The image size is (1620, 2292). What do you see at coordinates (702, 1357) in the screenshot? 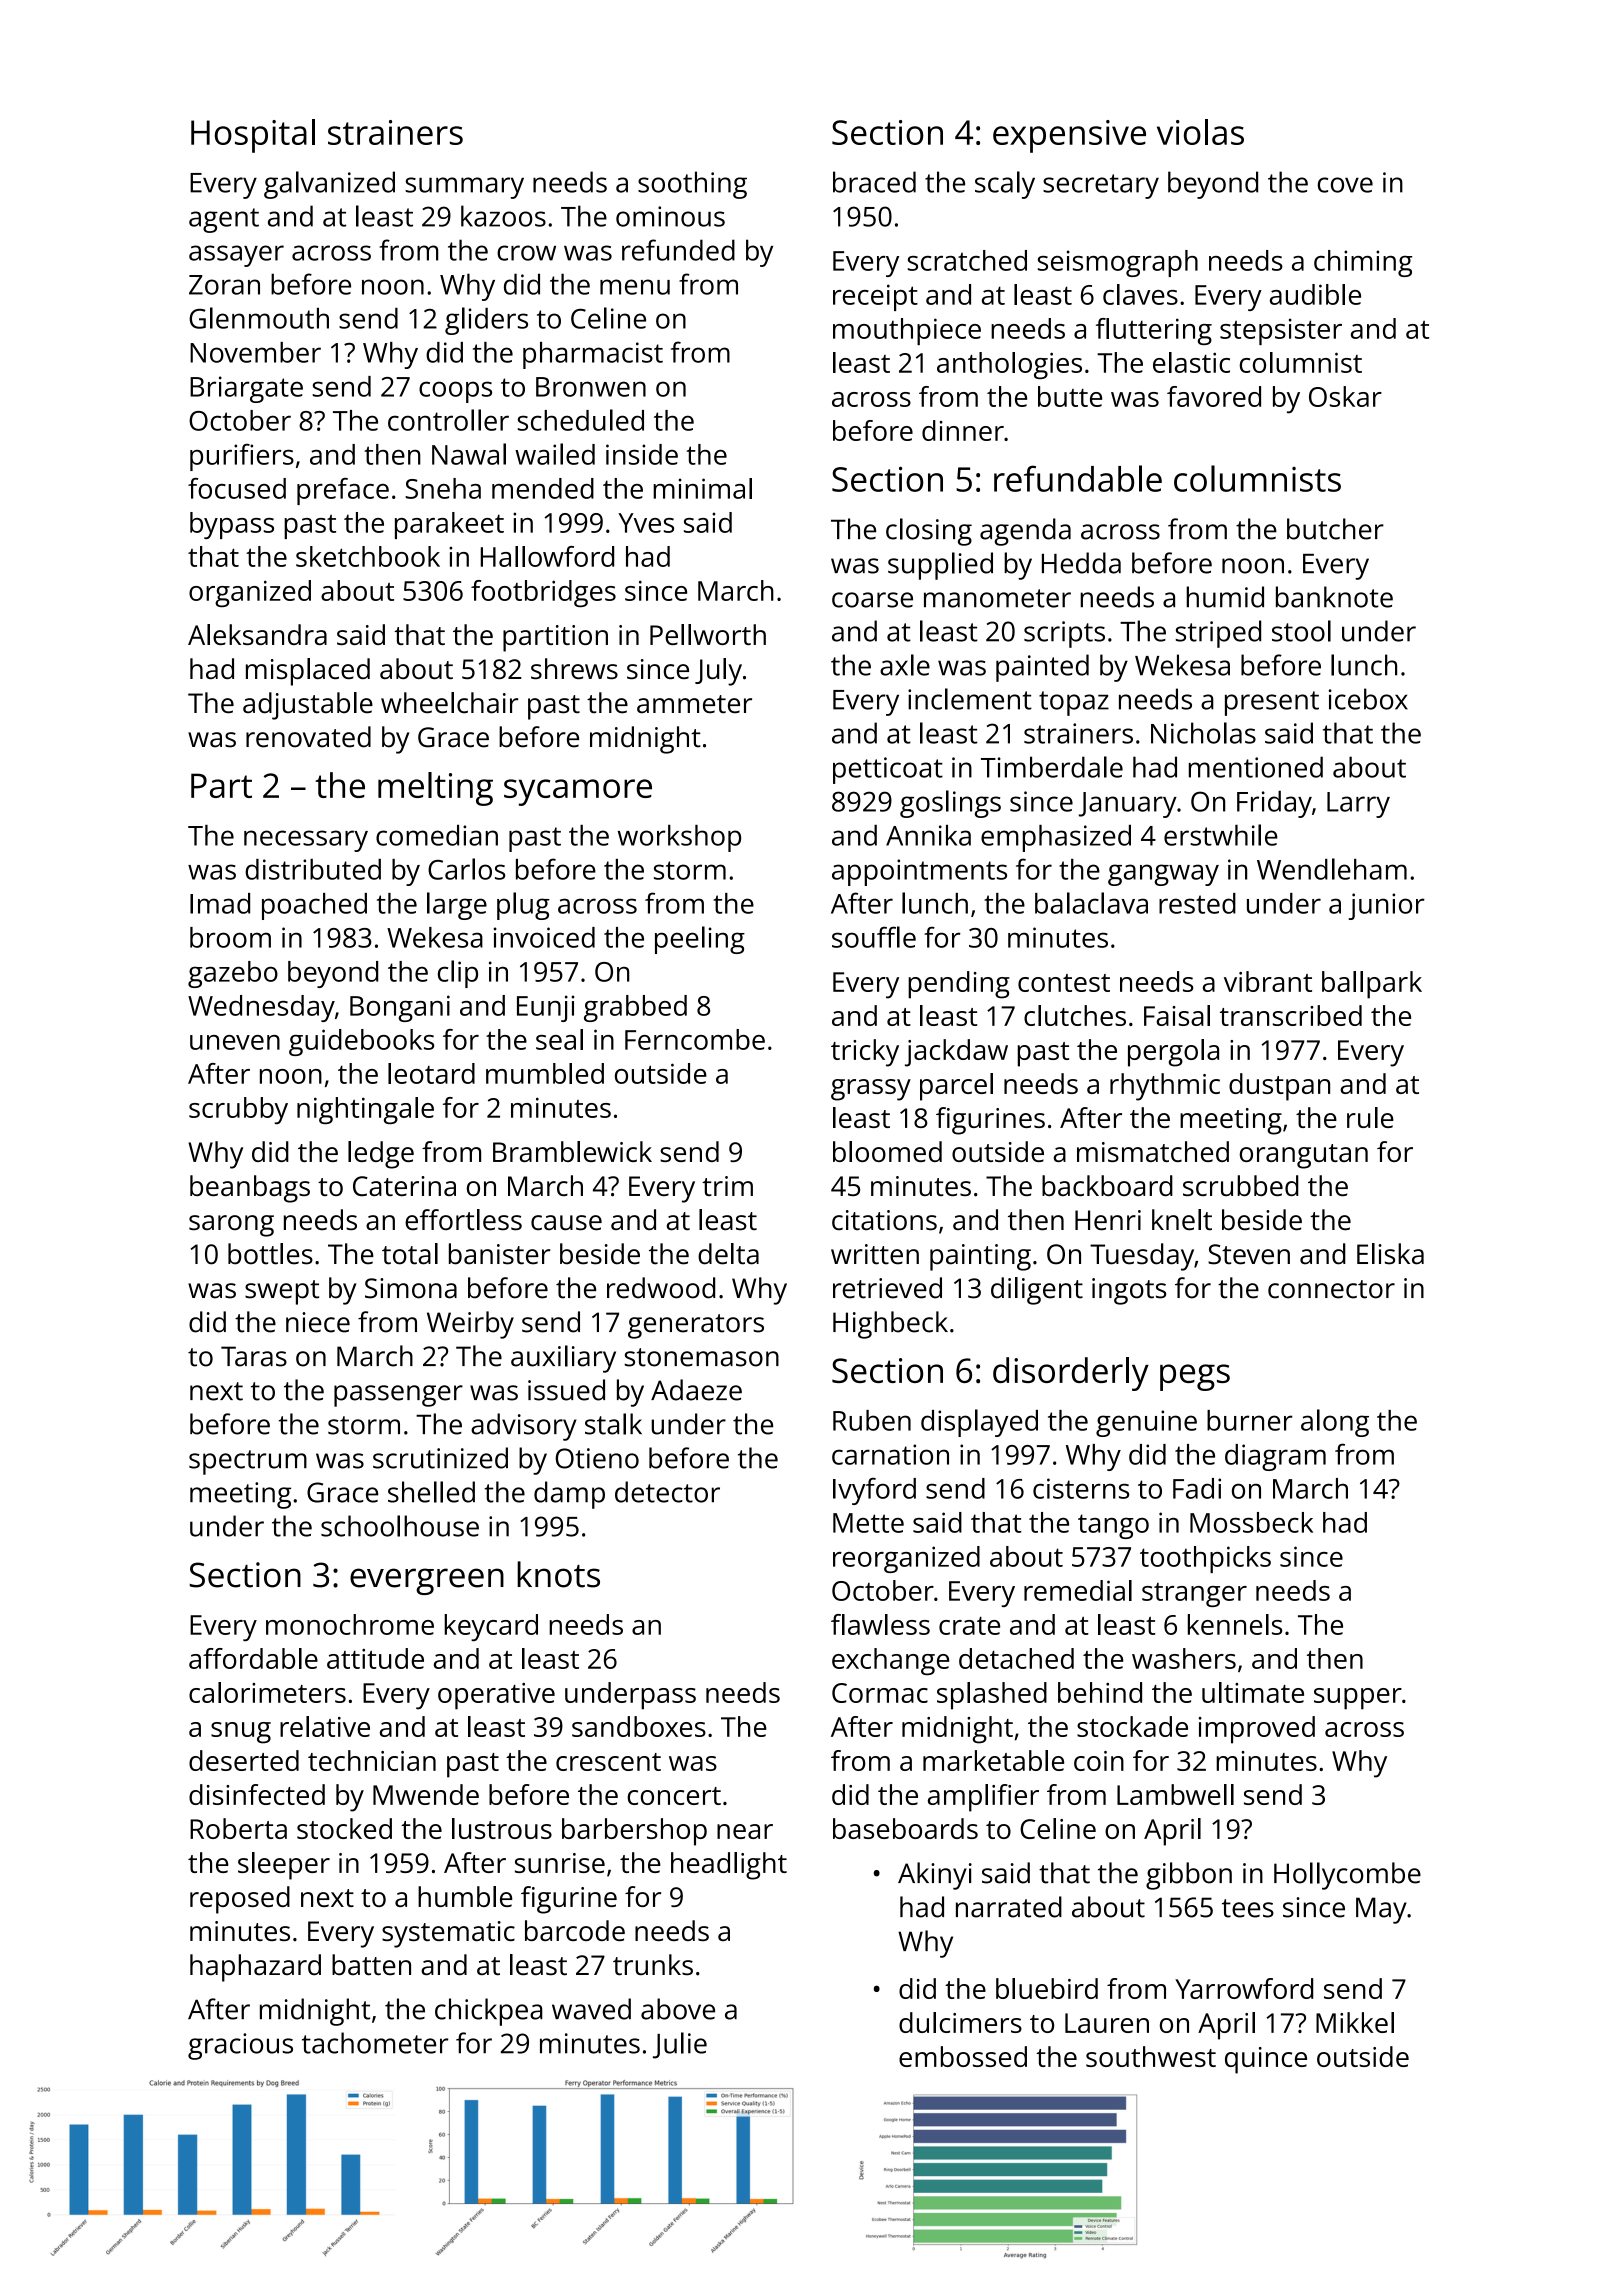
I see `stonemason` at bounding box center [702, 1357].
